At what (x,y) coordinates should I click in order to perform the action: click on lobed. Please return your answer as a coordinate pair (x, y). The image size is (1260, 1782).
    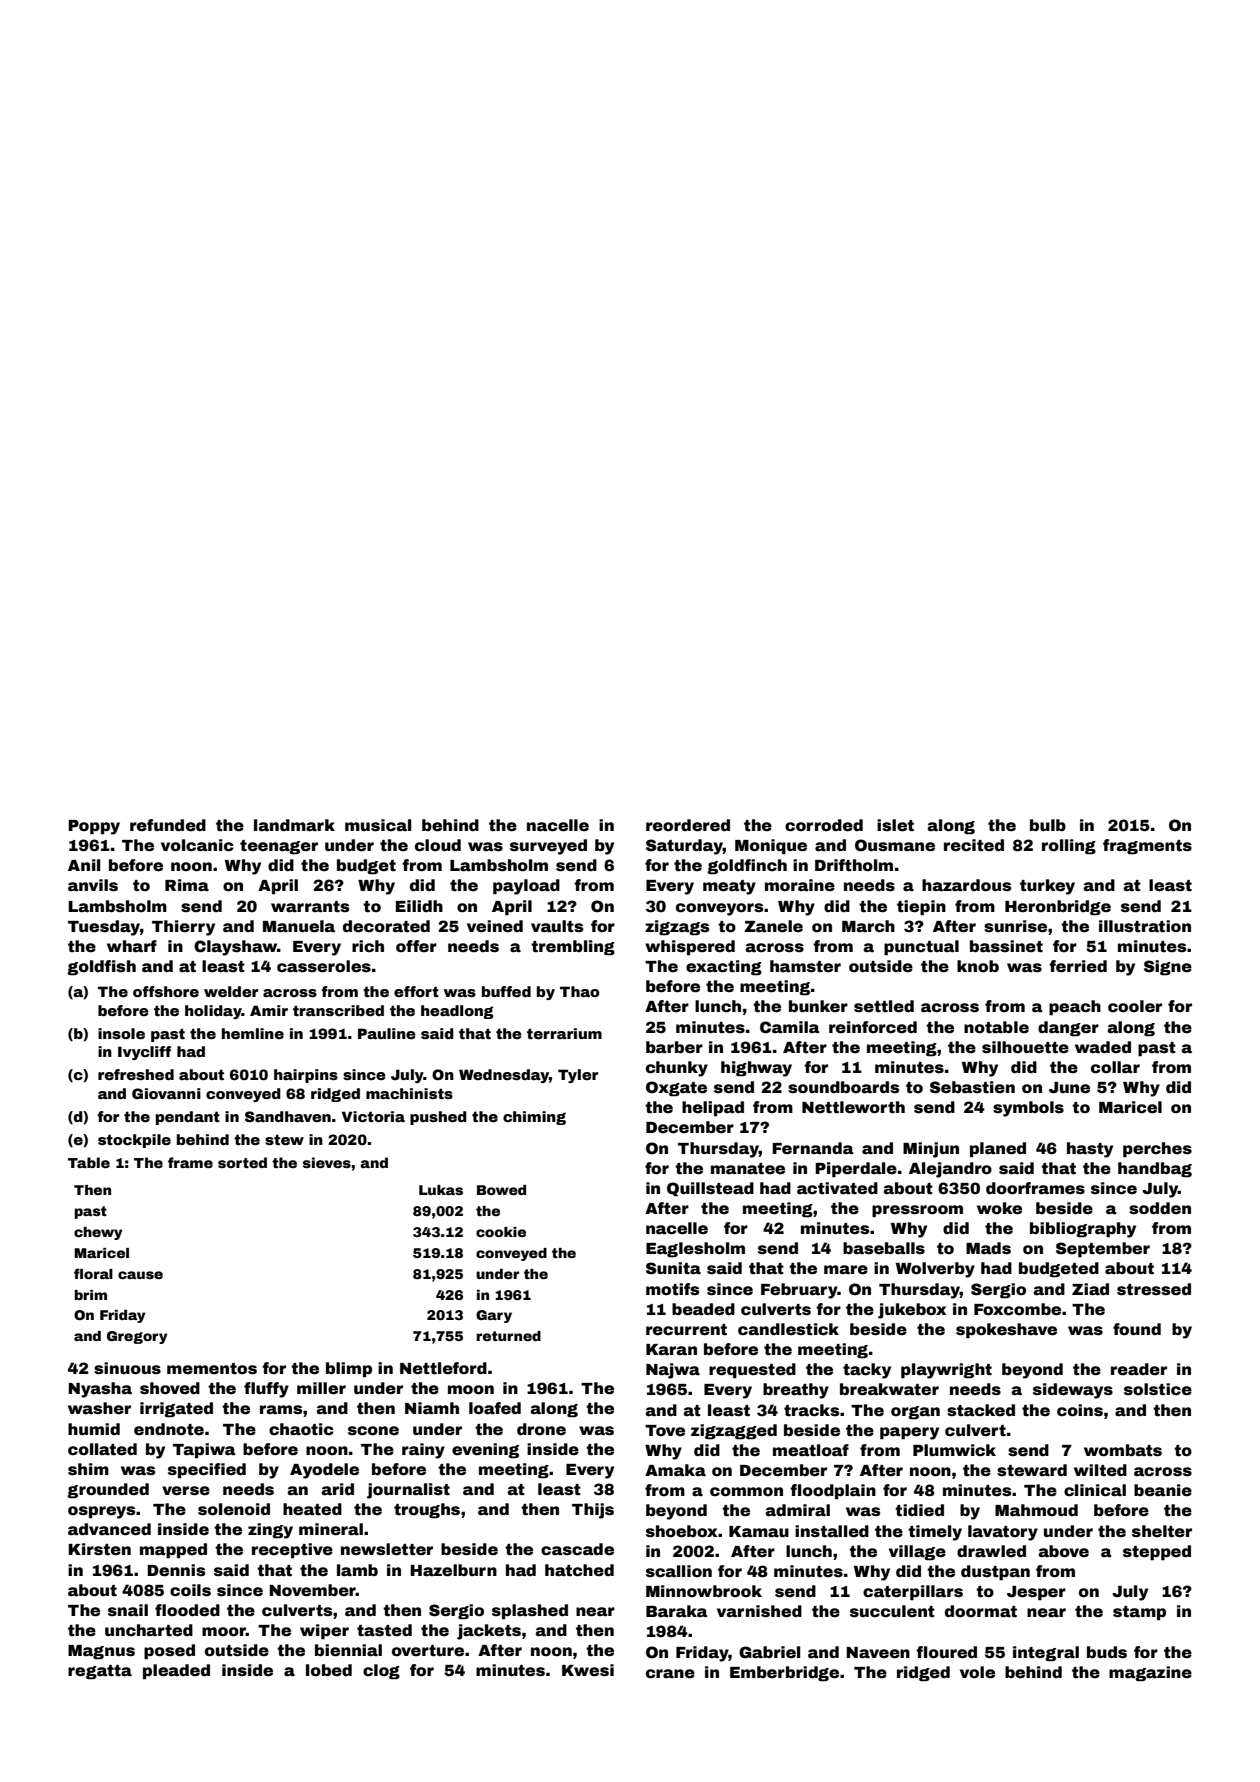
    Looking at the image, I should click on (329, 1670).
